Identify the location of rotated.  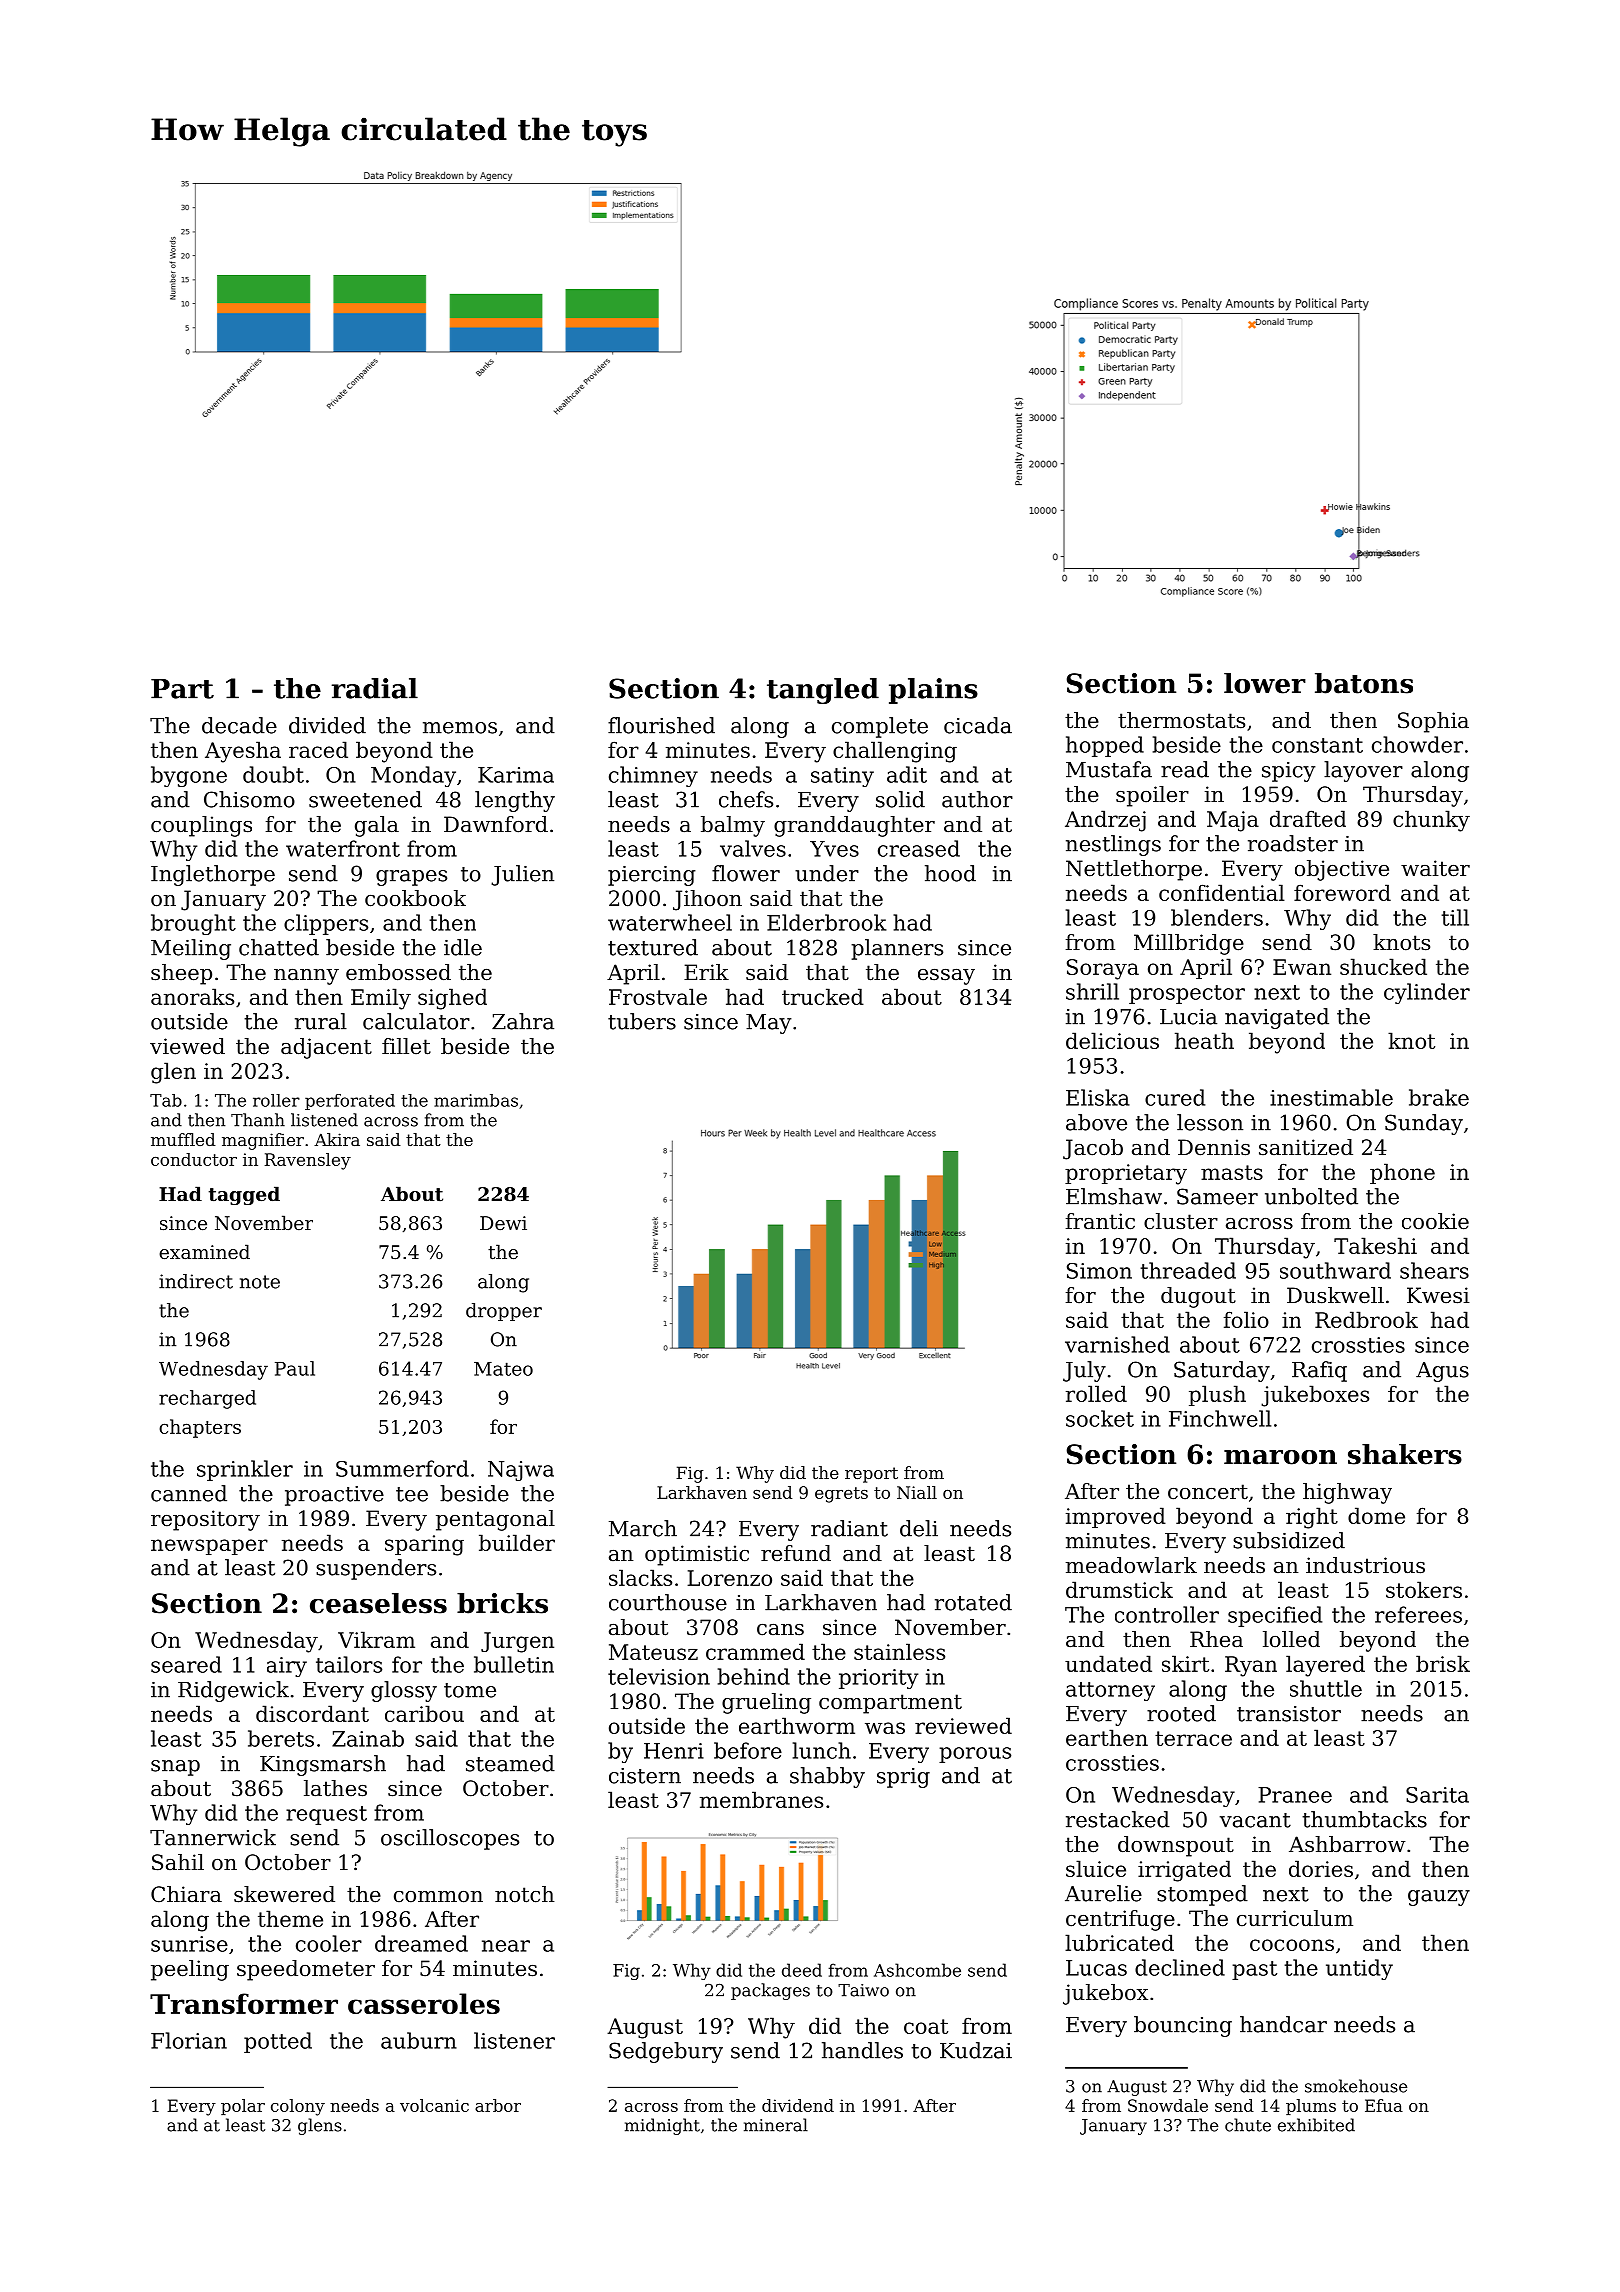
(973, 1602).
